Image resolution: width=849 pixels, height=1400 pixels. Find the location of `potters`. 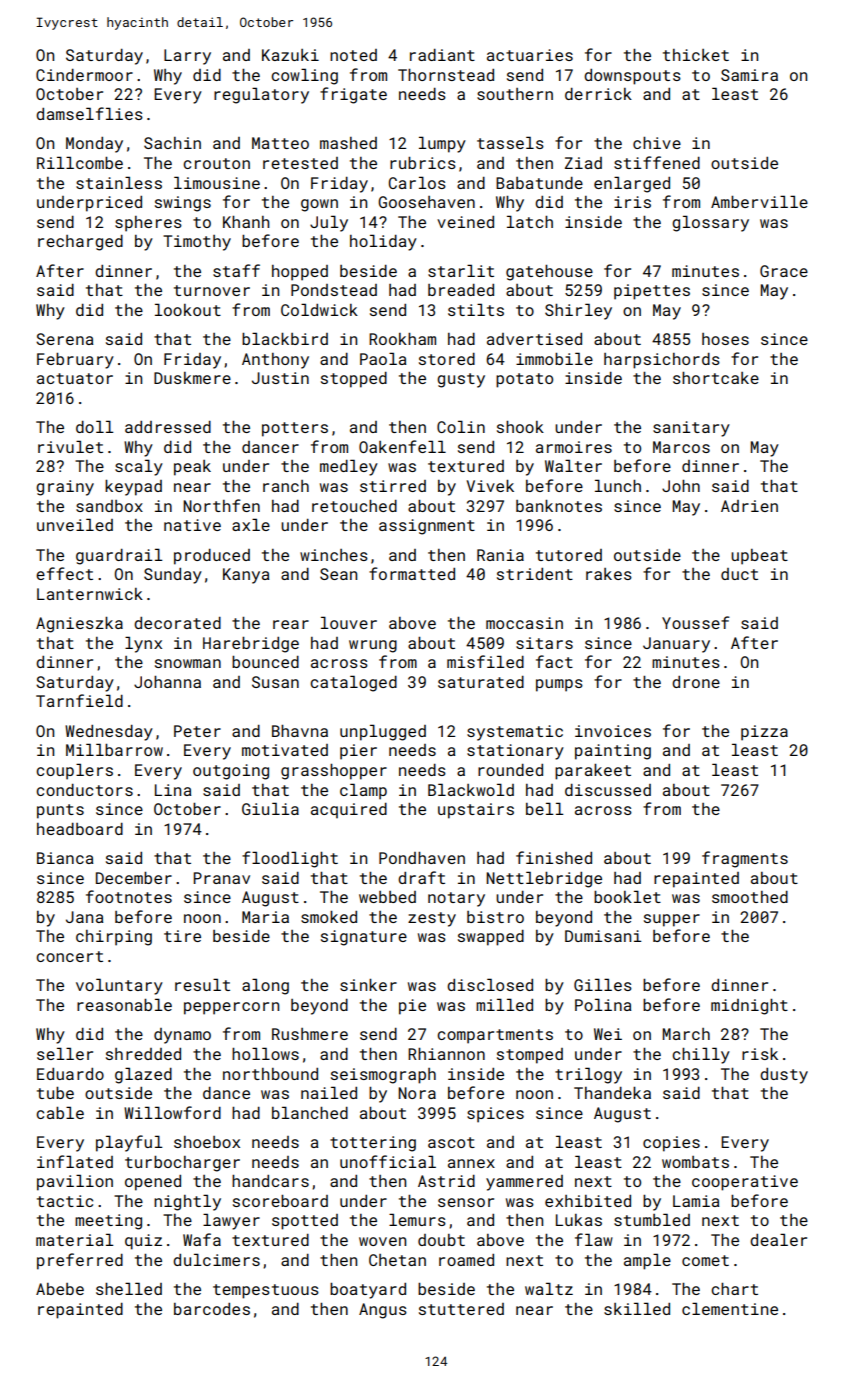

potters is located at coordinates (295, 429).
